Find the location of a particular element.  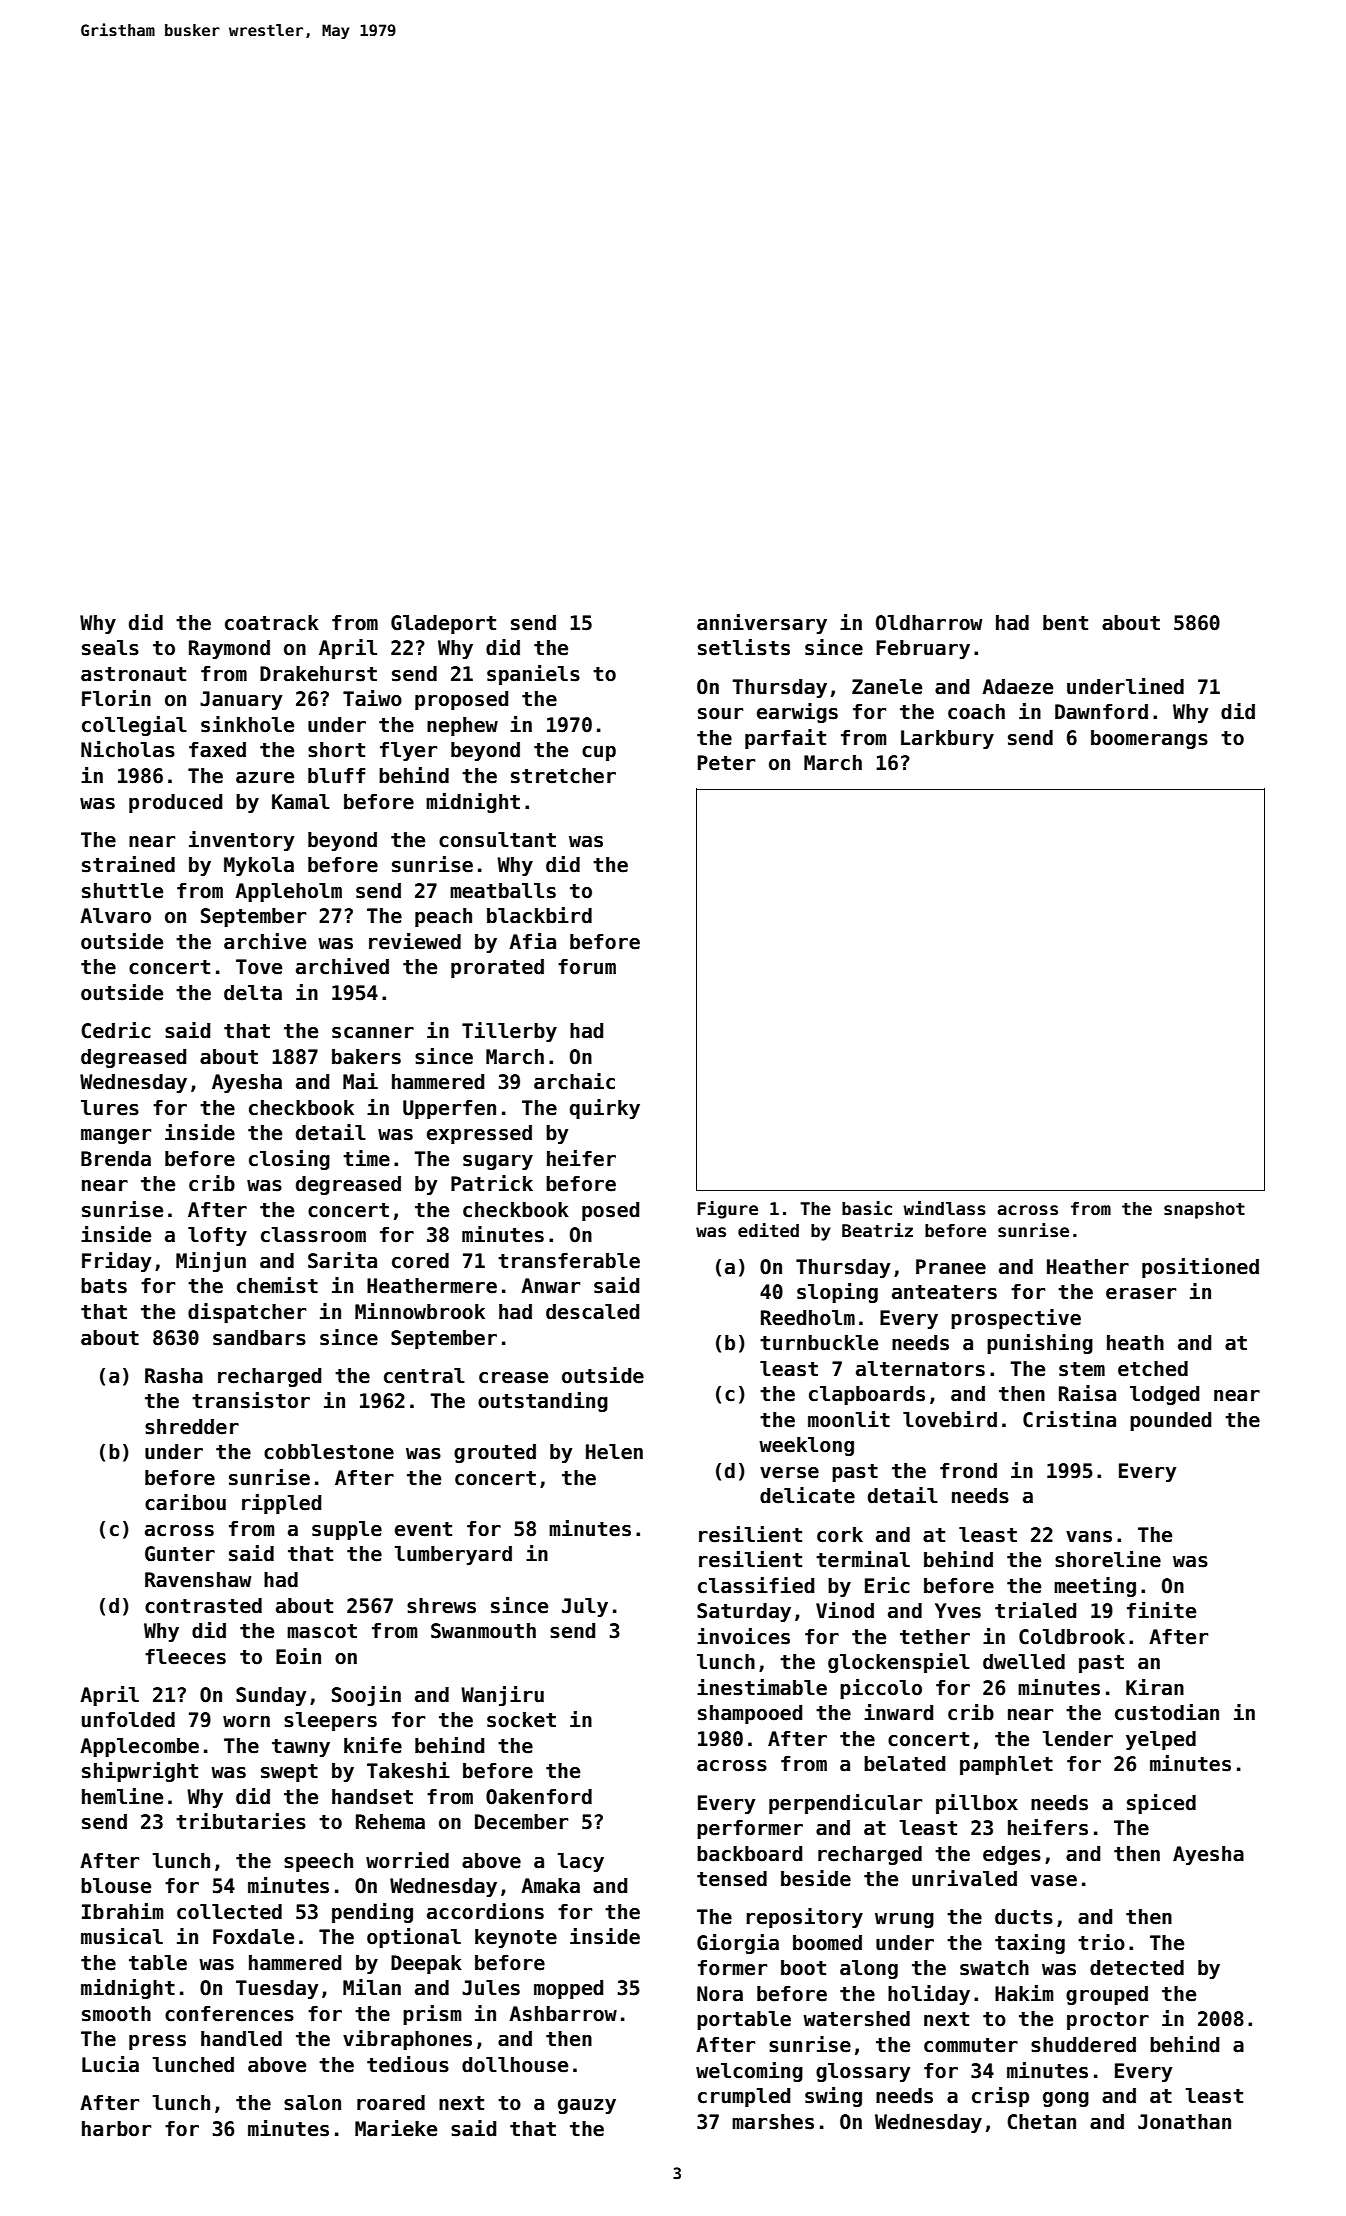

hemline is located at coordinates (122, 1796).
